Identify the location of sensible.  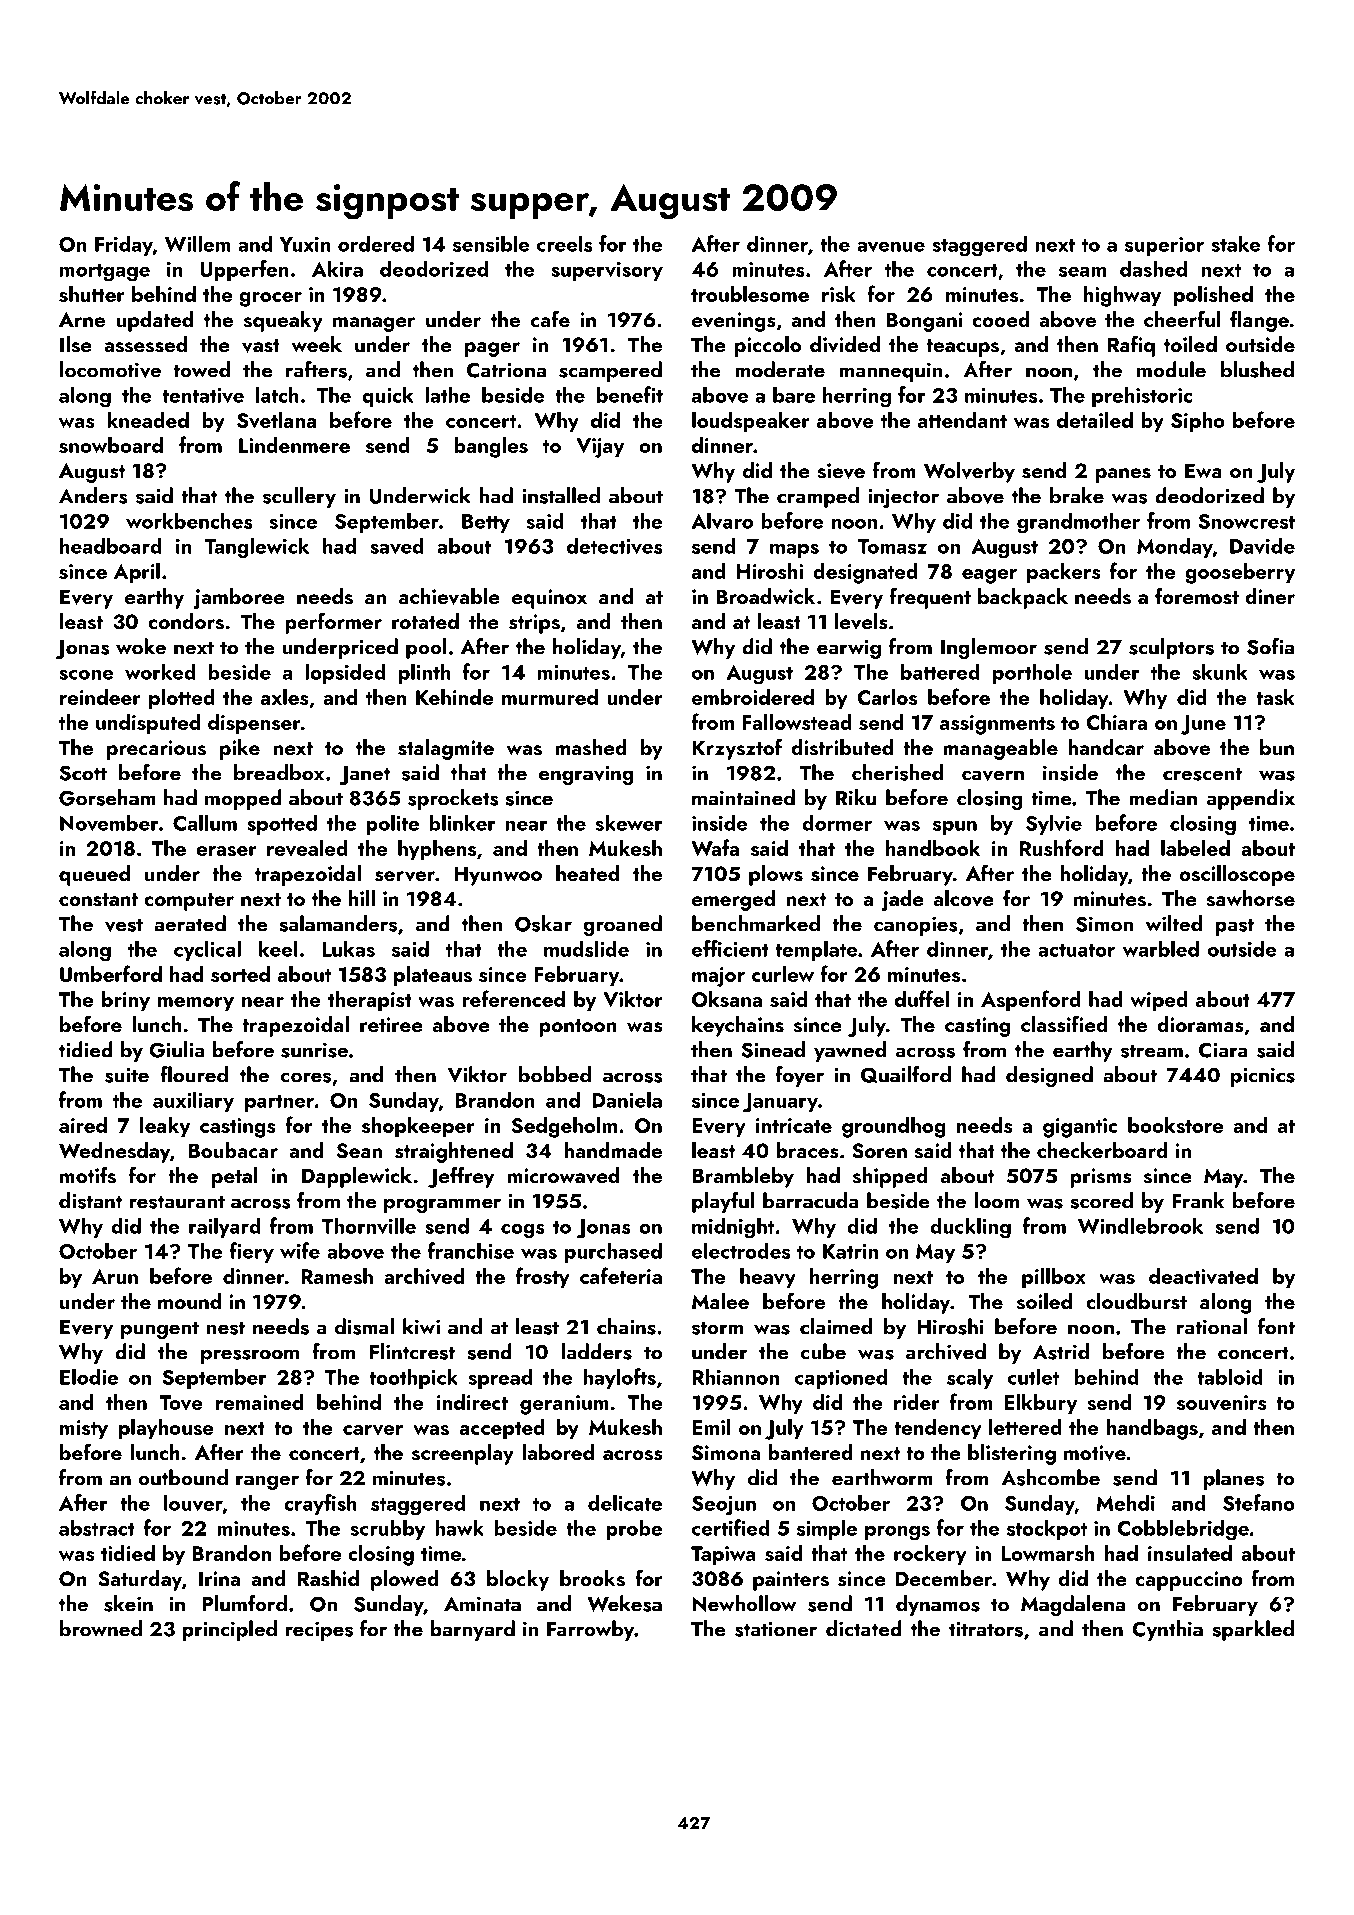
(491, 243).
